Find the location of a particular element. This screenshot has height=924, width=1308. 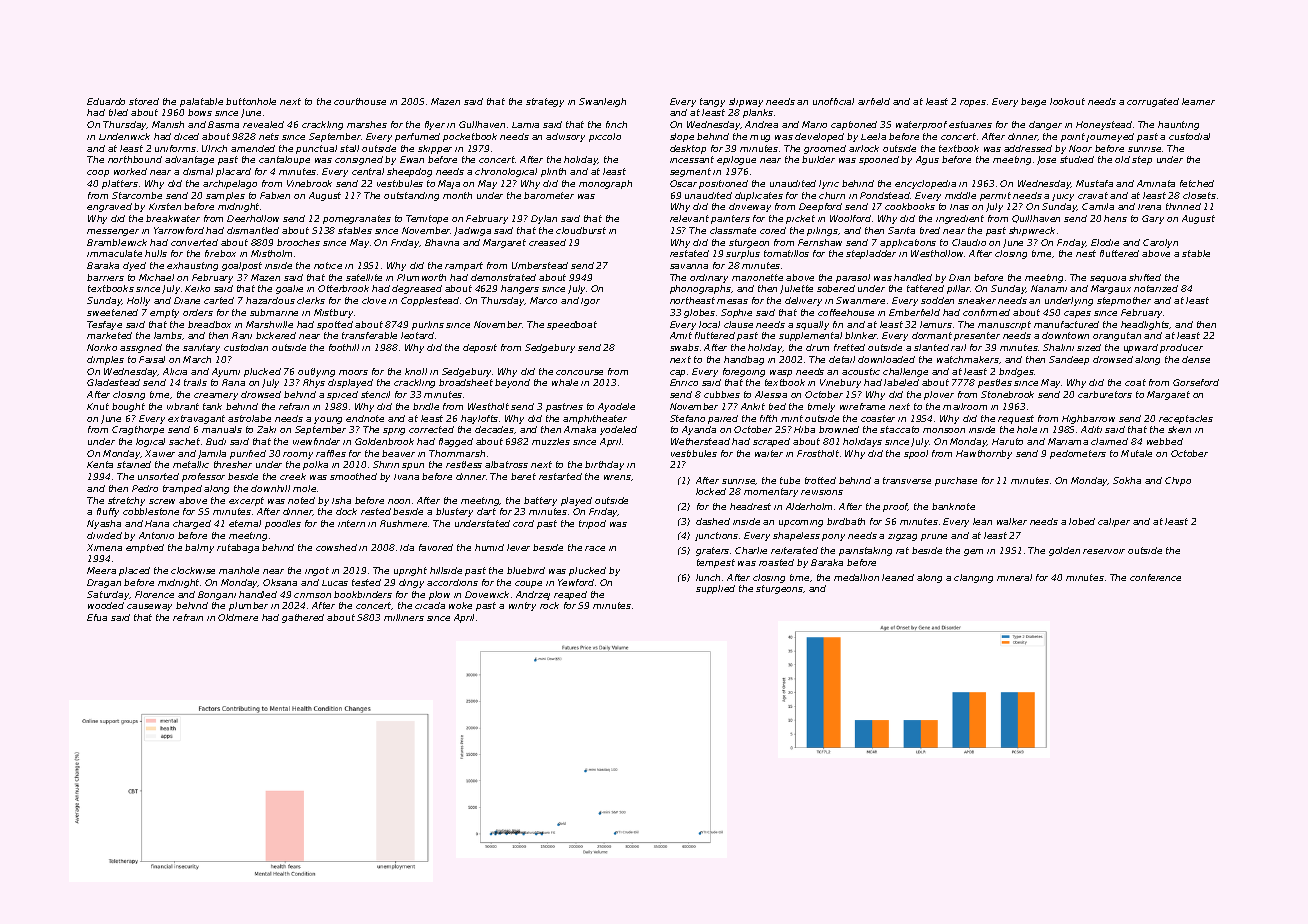

causeway is located at coordinates (149, 607).
